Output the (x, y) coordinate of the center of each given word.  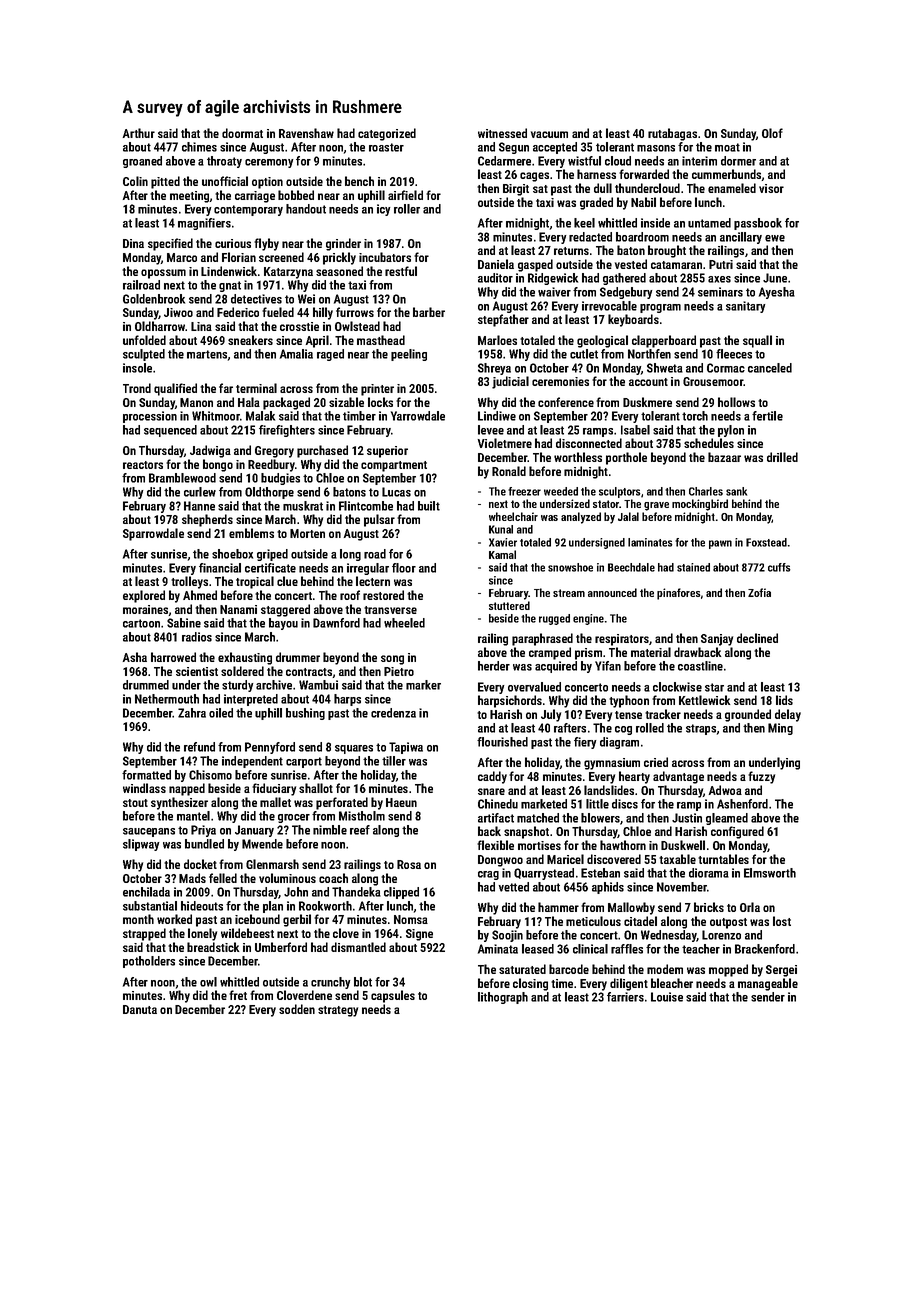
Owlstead (357, 326)
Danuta (140, 1009)
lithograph (503, 998)
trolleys (189, 582)
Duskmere (647, 402)
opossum (163, 274)
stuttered (509, 605)
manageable (768, 984)
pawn (720, 544)
